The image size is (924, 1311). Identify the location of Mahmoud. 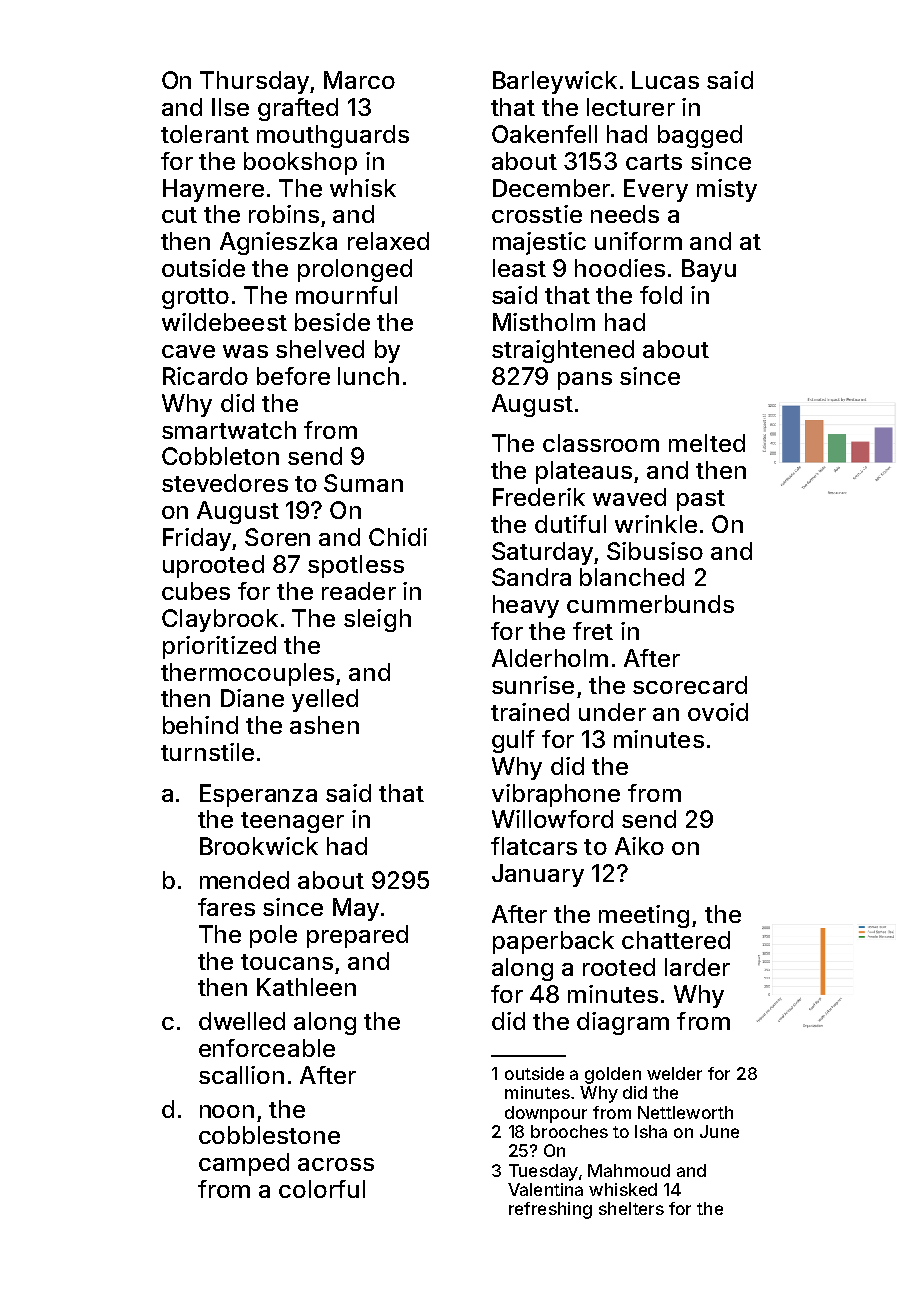
(629, 1170).
